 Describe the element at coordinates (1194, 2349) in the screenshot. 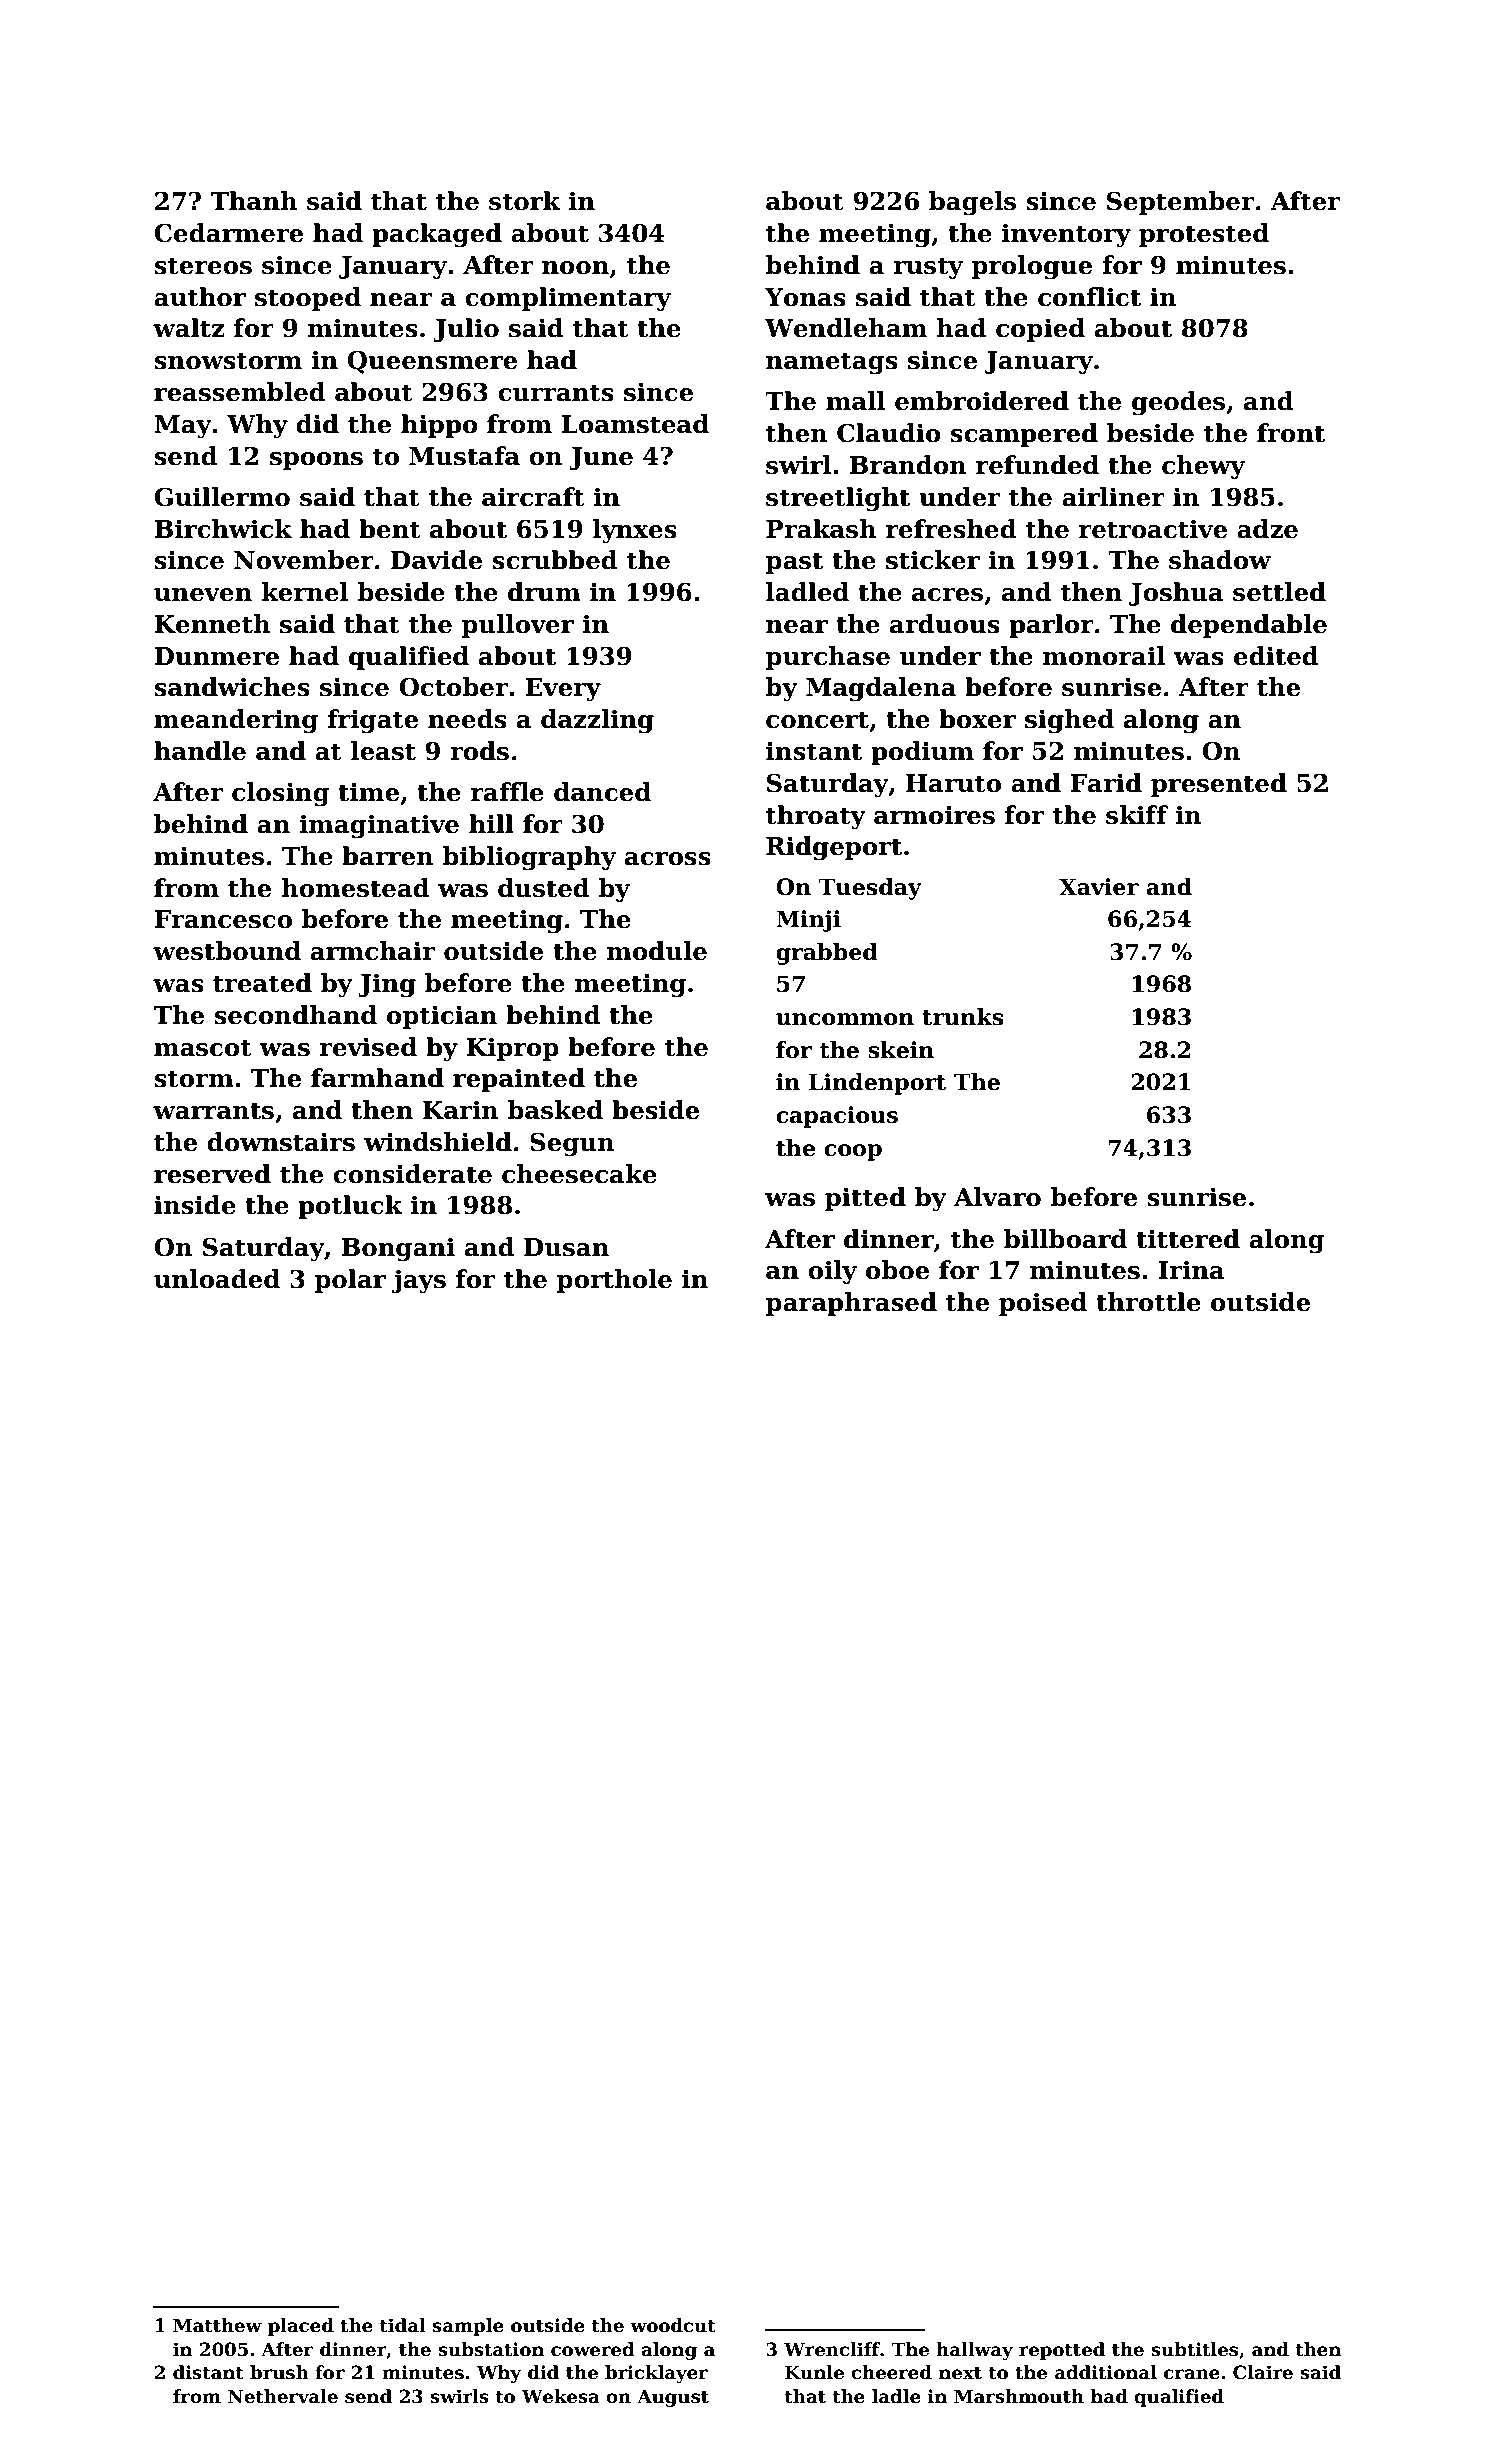

I see `subtitles` at that location.
